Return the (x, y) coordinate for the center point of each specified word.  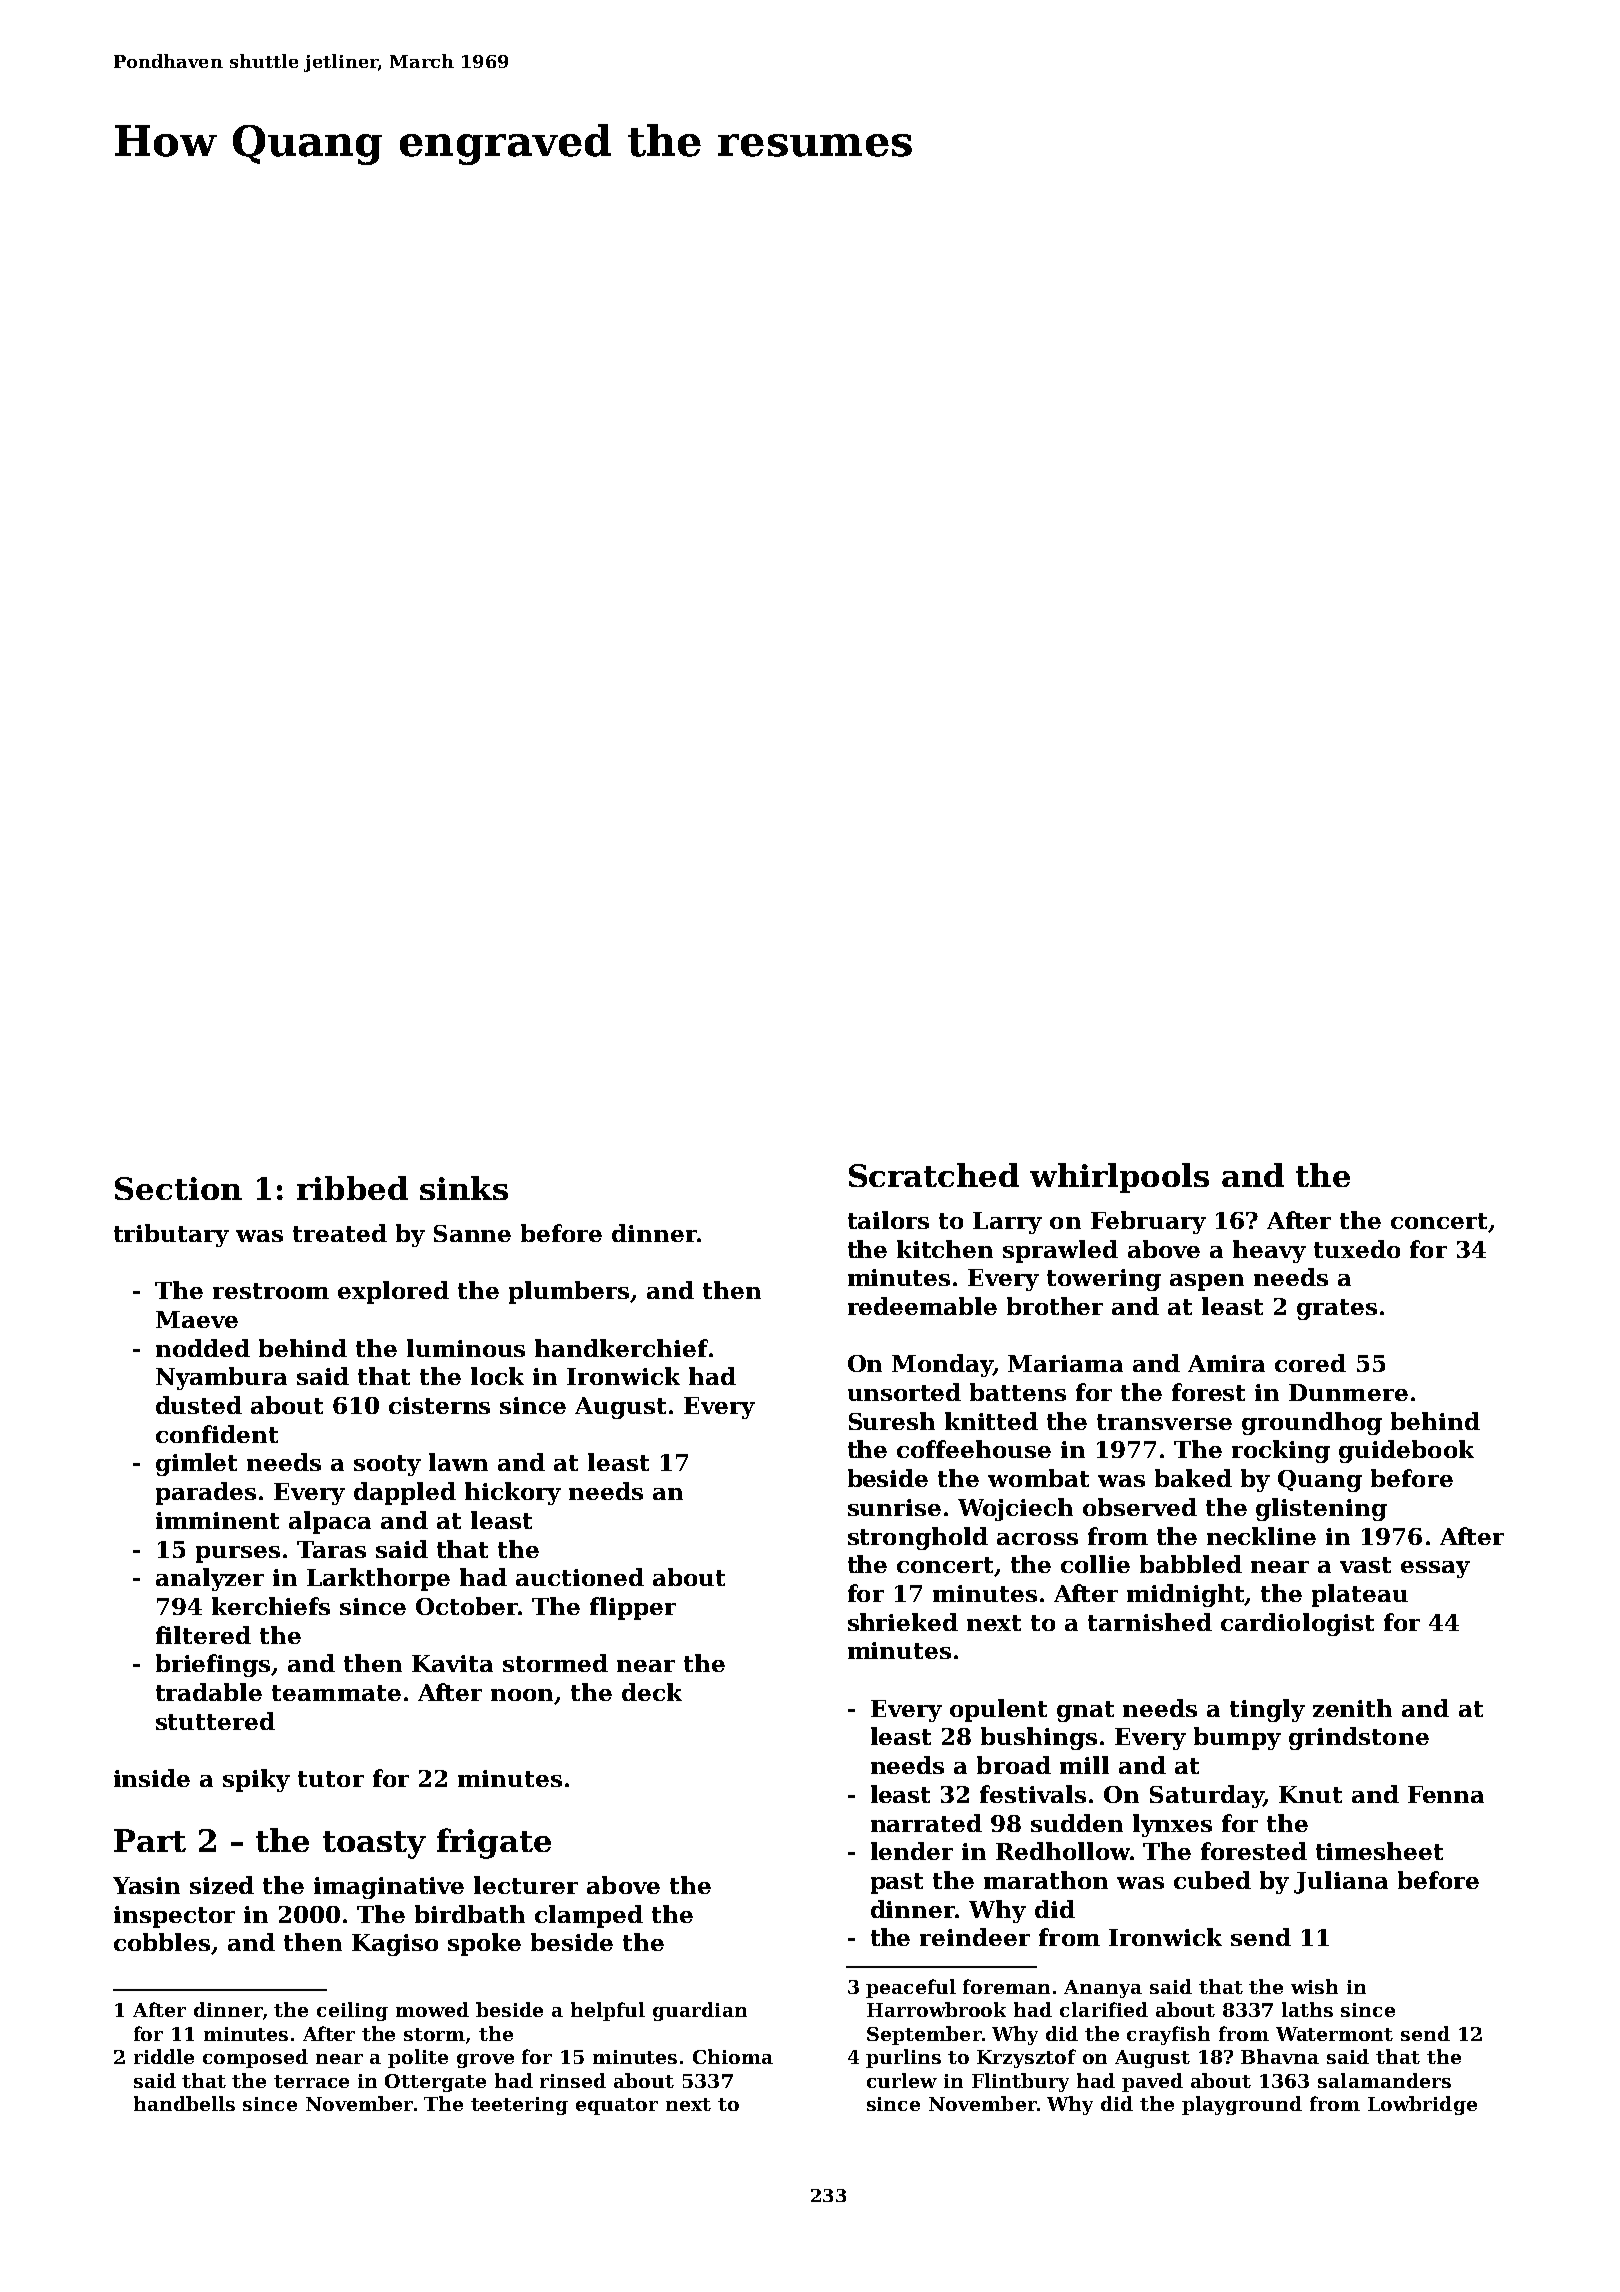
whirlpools (1119, 1178)
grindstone (1359, 1738)
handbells (184, 2103)
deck (652, 1692)
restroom (271, 1291)
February (1148, 1222)
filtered (203, 1635)
